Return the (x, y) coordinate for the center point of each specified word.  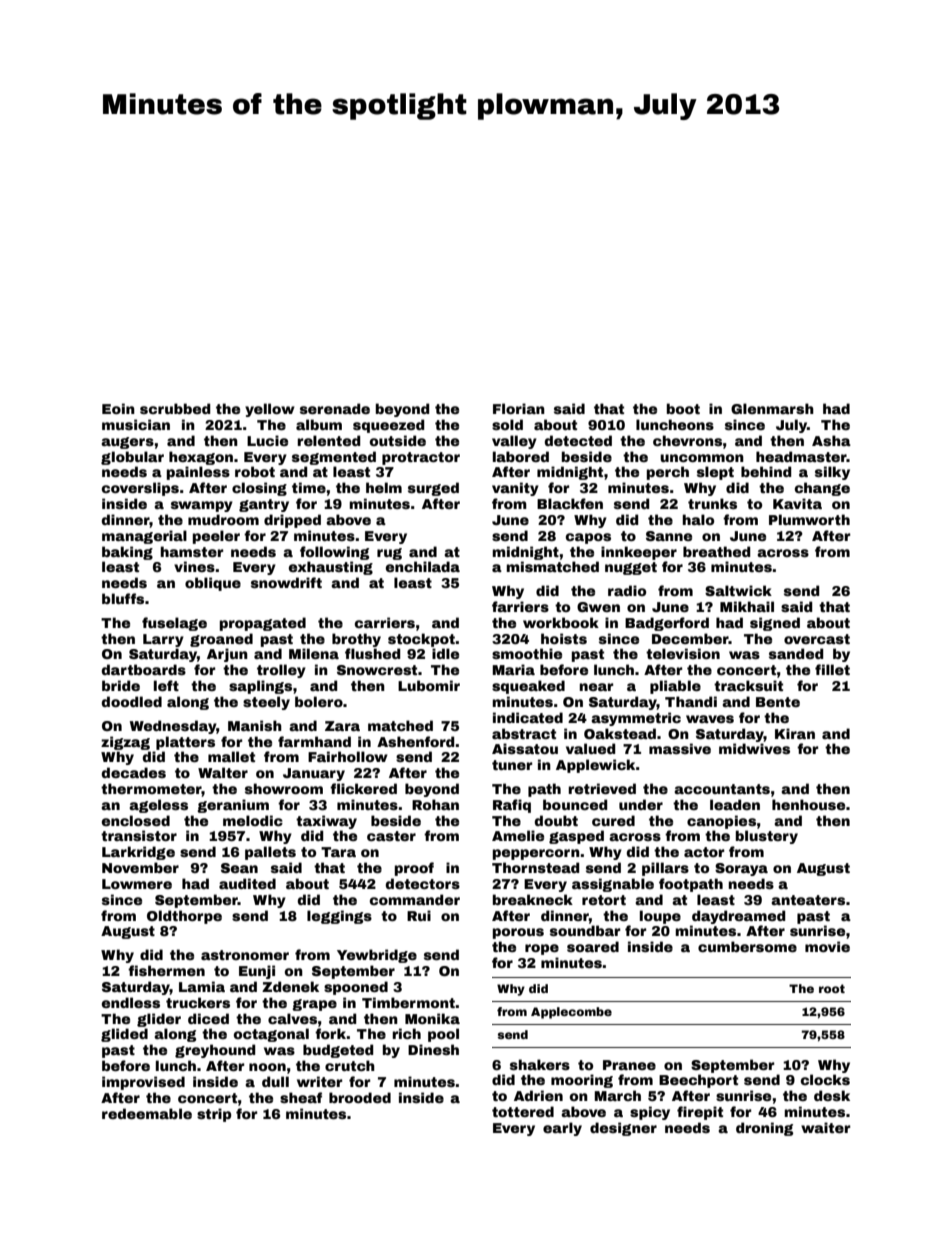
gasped (576, 837)
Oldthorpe (184, 917)
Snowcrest (377, 670)
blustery (767, 837)
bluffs (123, 598)
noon (267, 1067)
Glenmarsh (772, 408)
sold (507, 424)
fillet (832, 669)
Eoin (118, 408)
